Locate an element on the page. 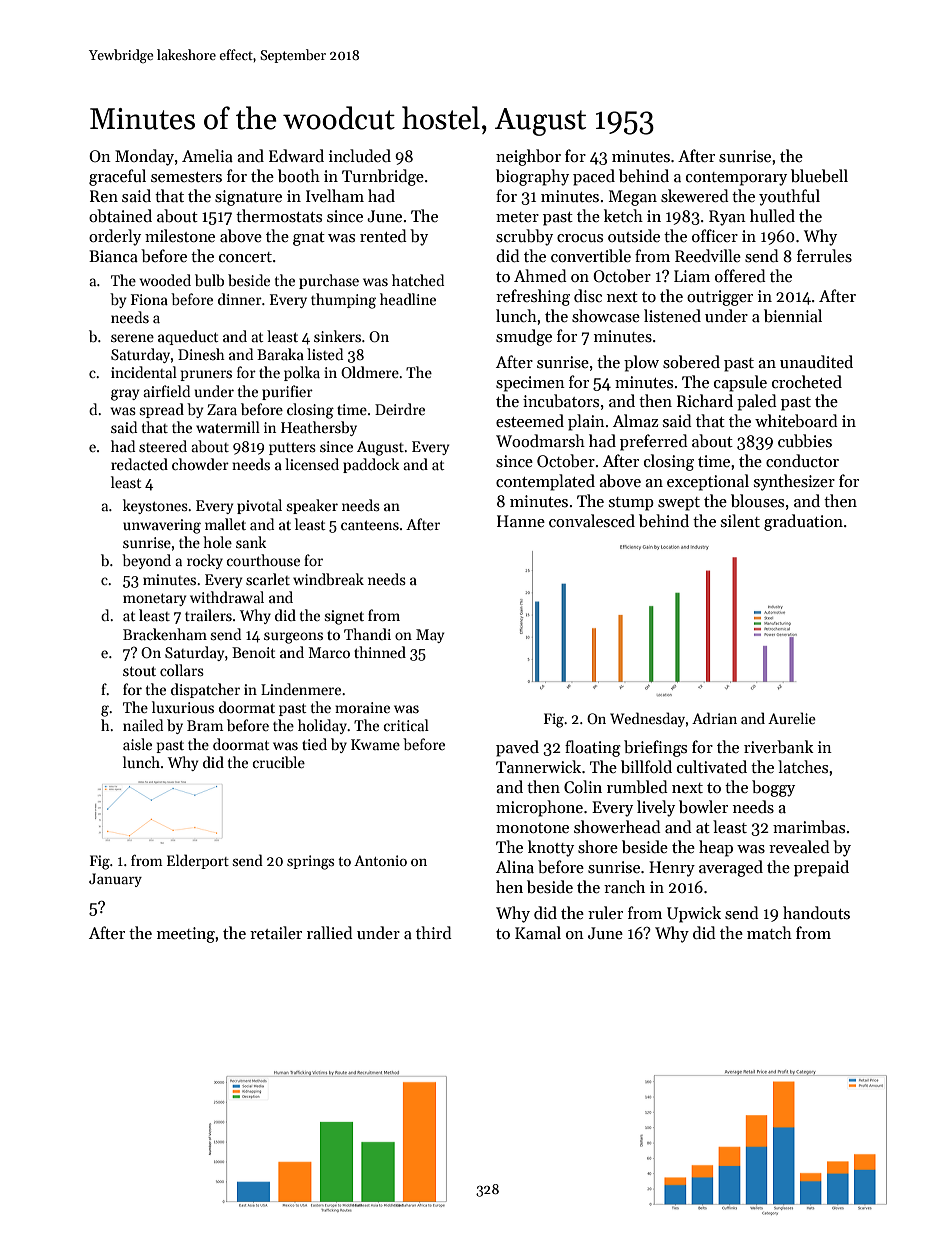  Deirdre is located at coordinates (400, 409).
